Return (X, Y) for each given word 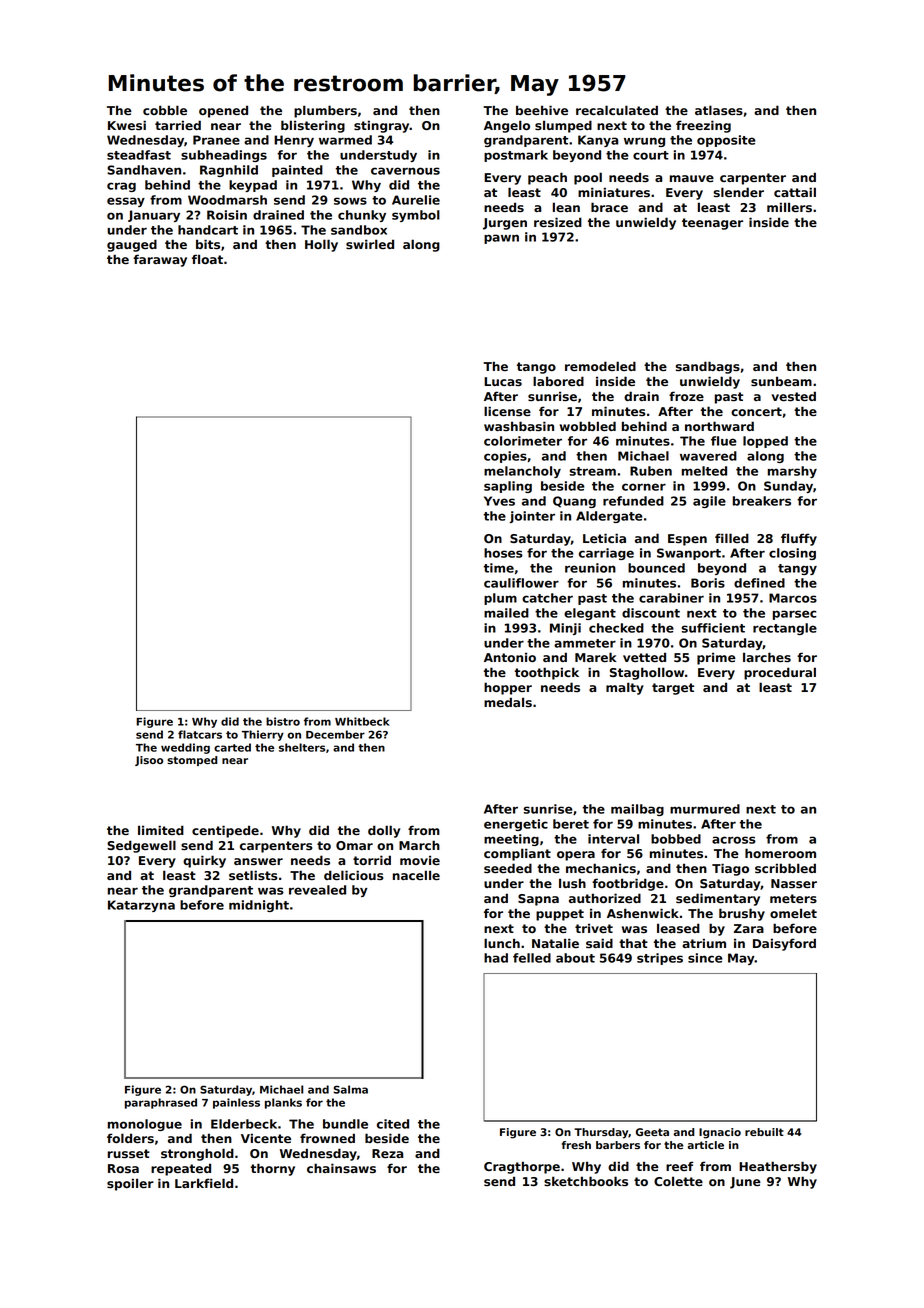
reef (679, 1166)
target (673, 689)
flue (724, 441)
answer (258, 861)
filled (732, 538)
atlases (719, 110)
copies (505, 457)
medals (508, 702)
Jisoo (149, 761)
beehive (542, 110)
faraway (160, 260)
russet (129, 1153)
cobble (165, 110)
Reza (387, 1153)
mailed (506, 613)
